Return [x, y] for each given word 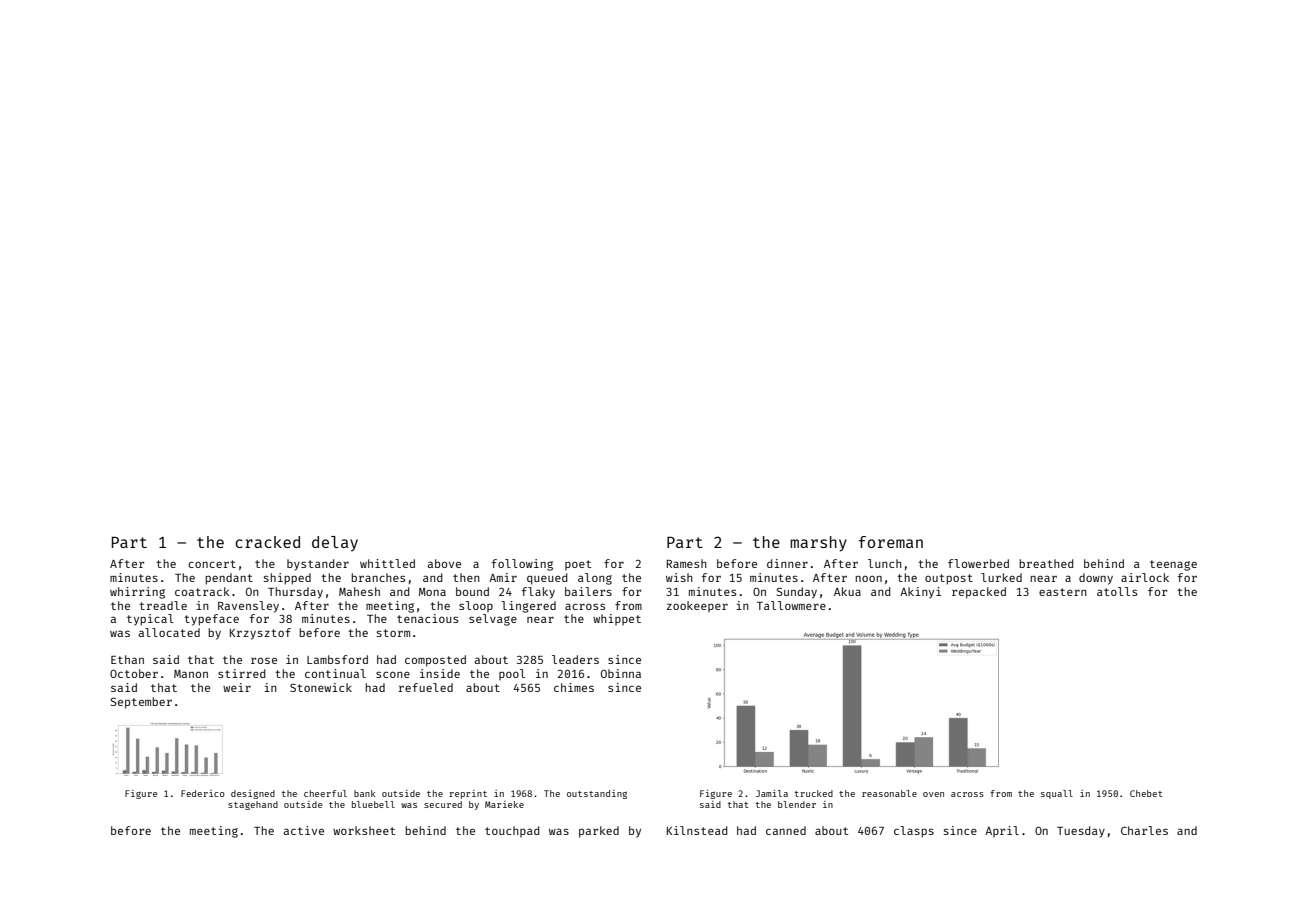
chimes [574, 687]
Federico [203, 793]
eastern [1063, 592]
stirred [242, 673]
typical [150, 620]
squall [1057, 794]
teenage [1173, 565]
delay [335, 544]
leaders [575, 659]
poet [578, 565]
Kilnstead [697, 830]
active [304, 830]
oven [933, 794]
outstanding [597, 794]
